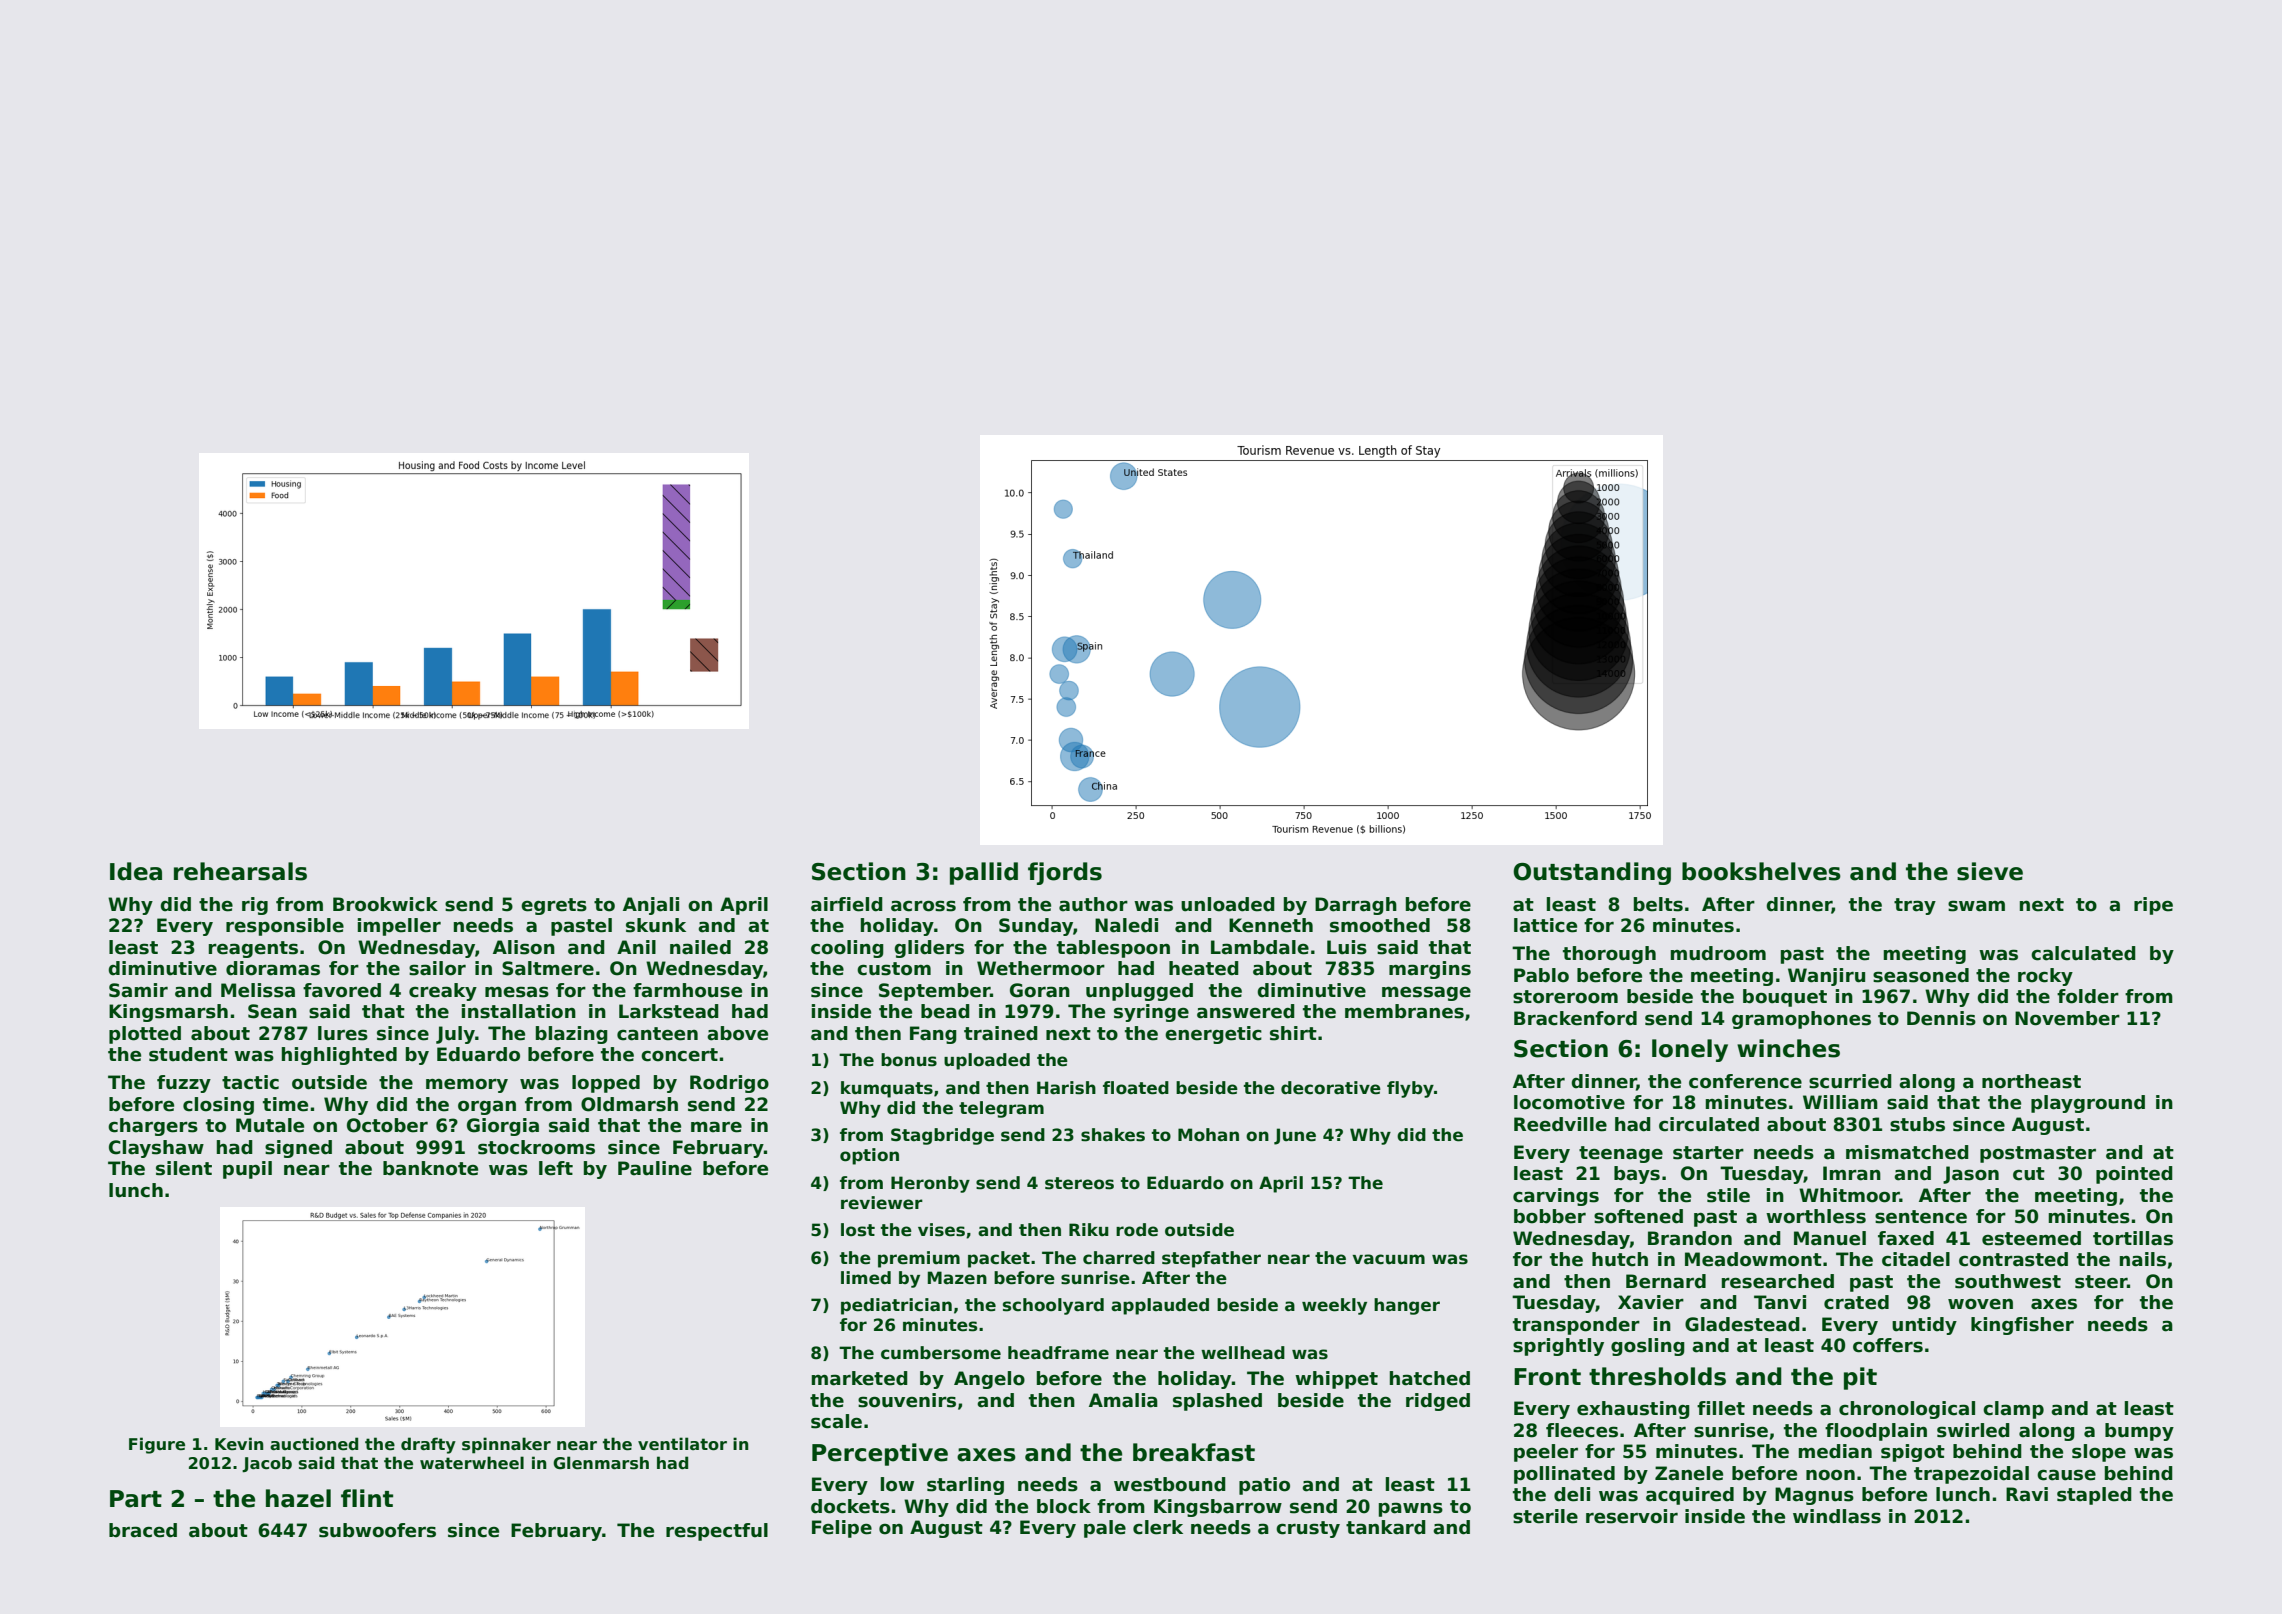 Image resolution: width=2282 pixels, height=1614 pixels. Describe the element at coordinates (842, 1529) in the document. I see `Felipe` at that location.
